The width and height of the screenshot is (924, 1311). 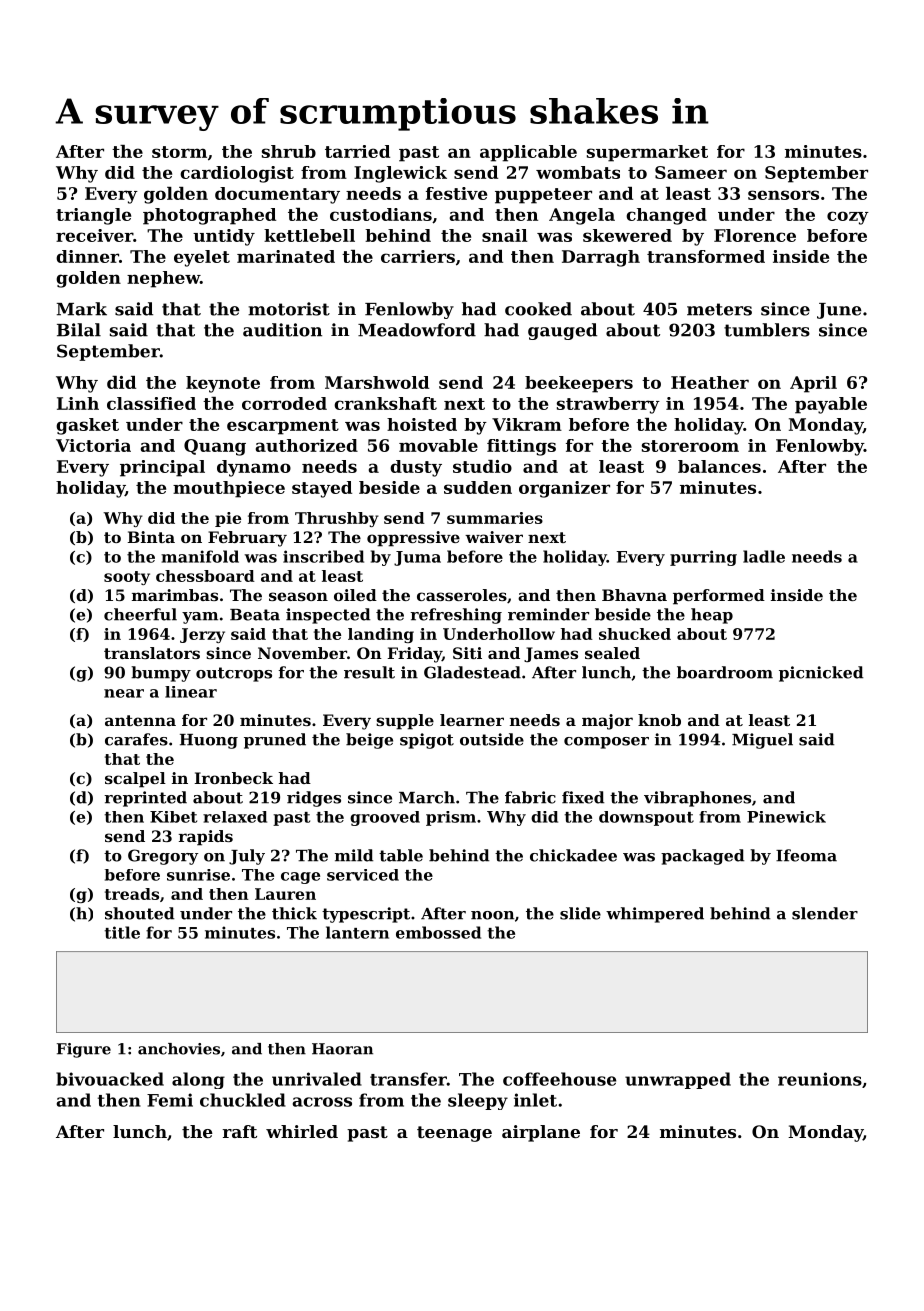 What do you see at coordinates (719, 309) in the screenshot?
I see `meters` at bounding box center [719, 309].
